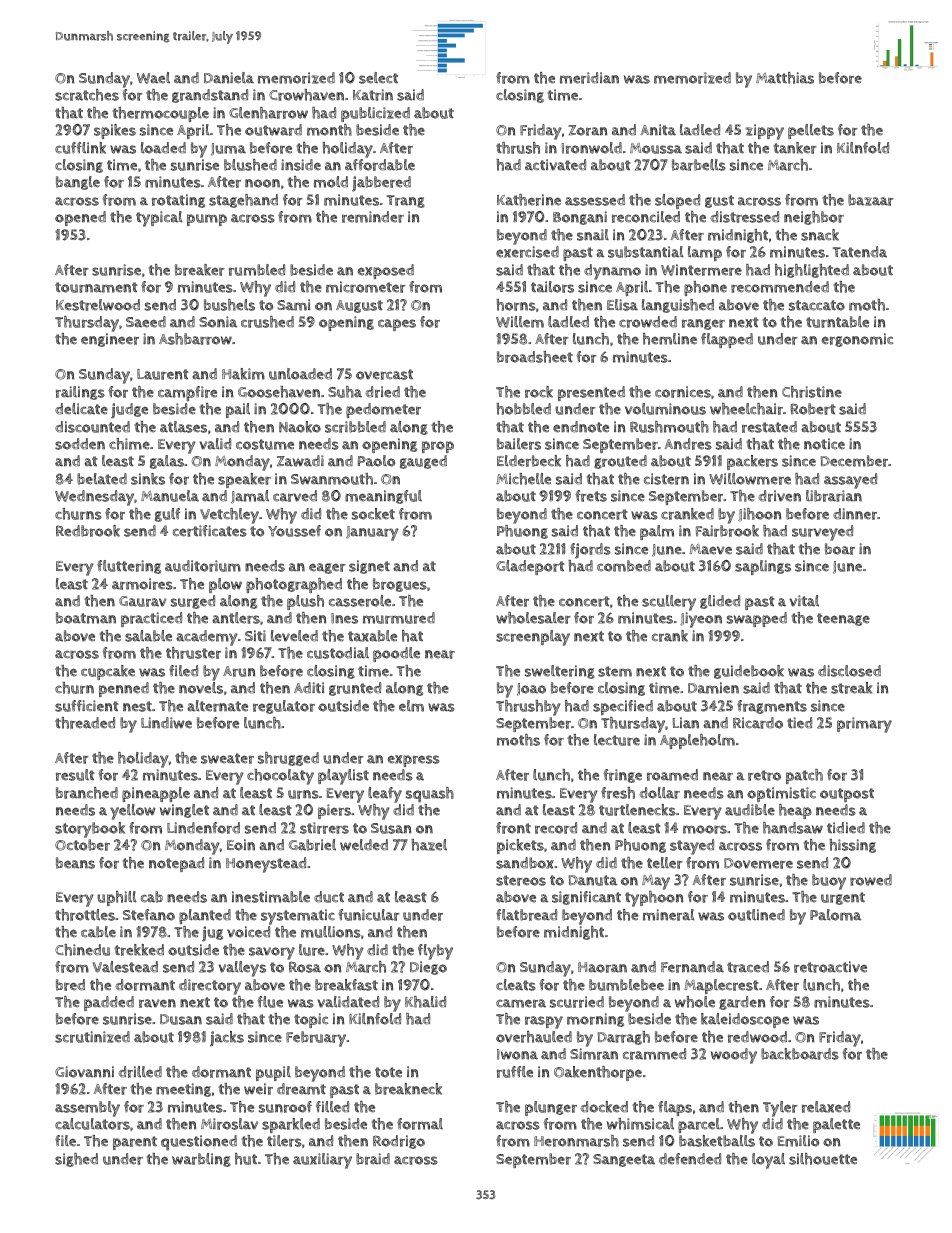 The height and width of the screenshot is (1233, 952). I want to click on palm, so click(657, 532).
